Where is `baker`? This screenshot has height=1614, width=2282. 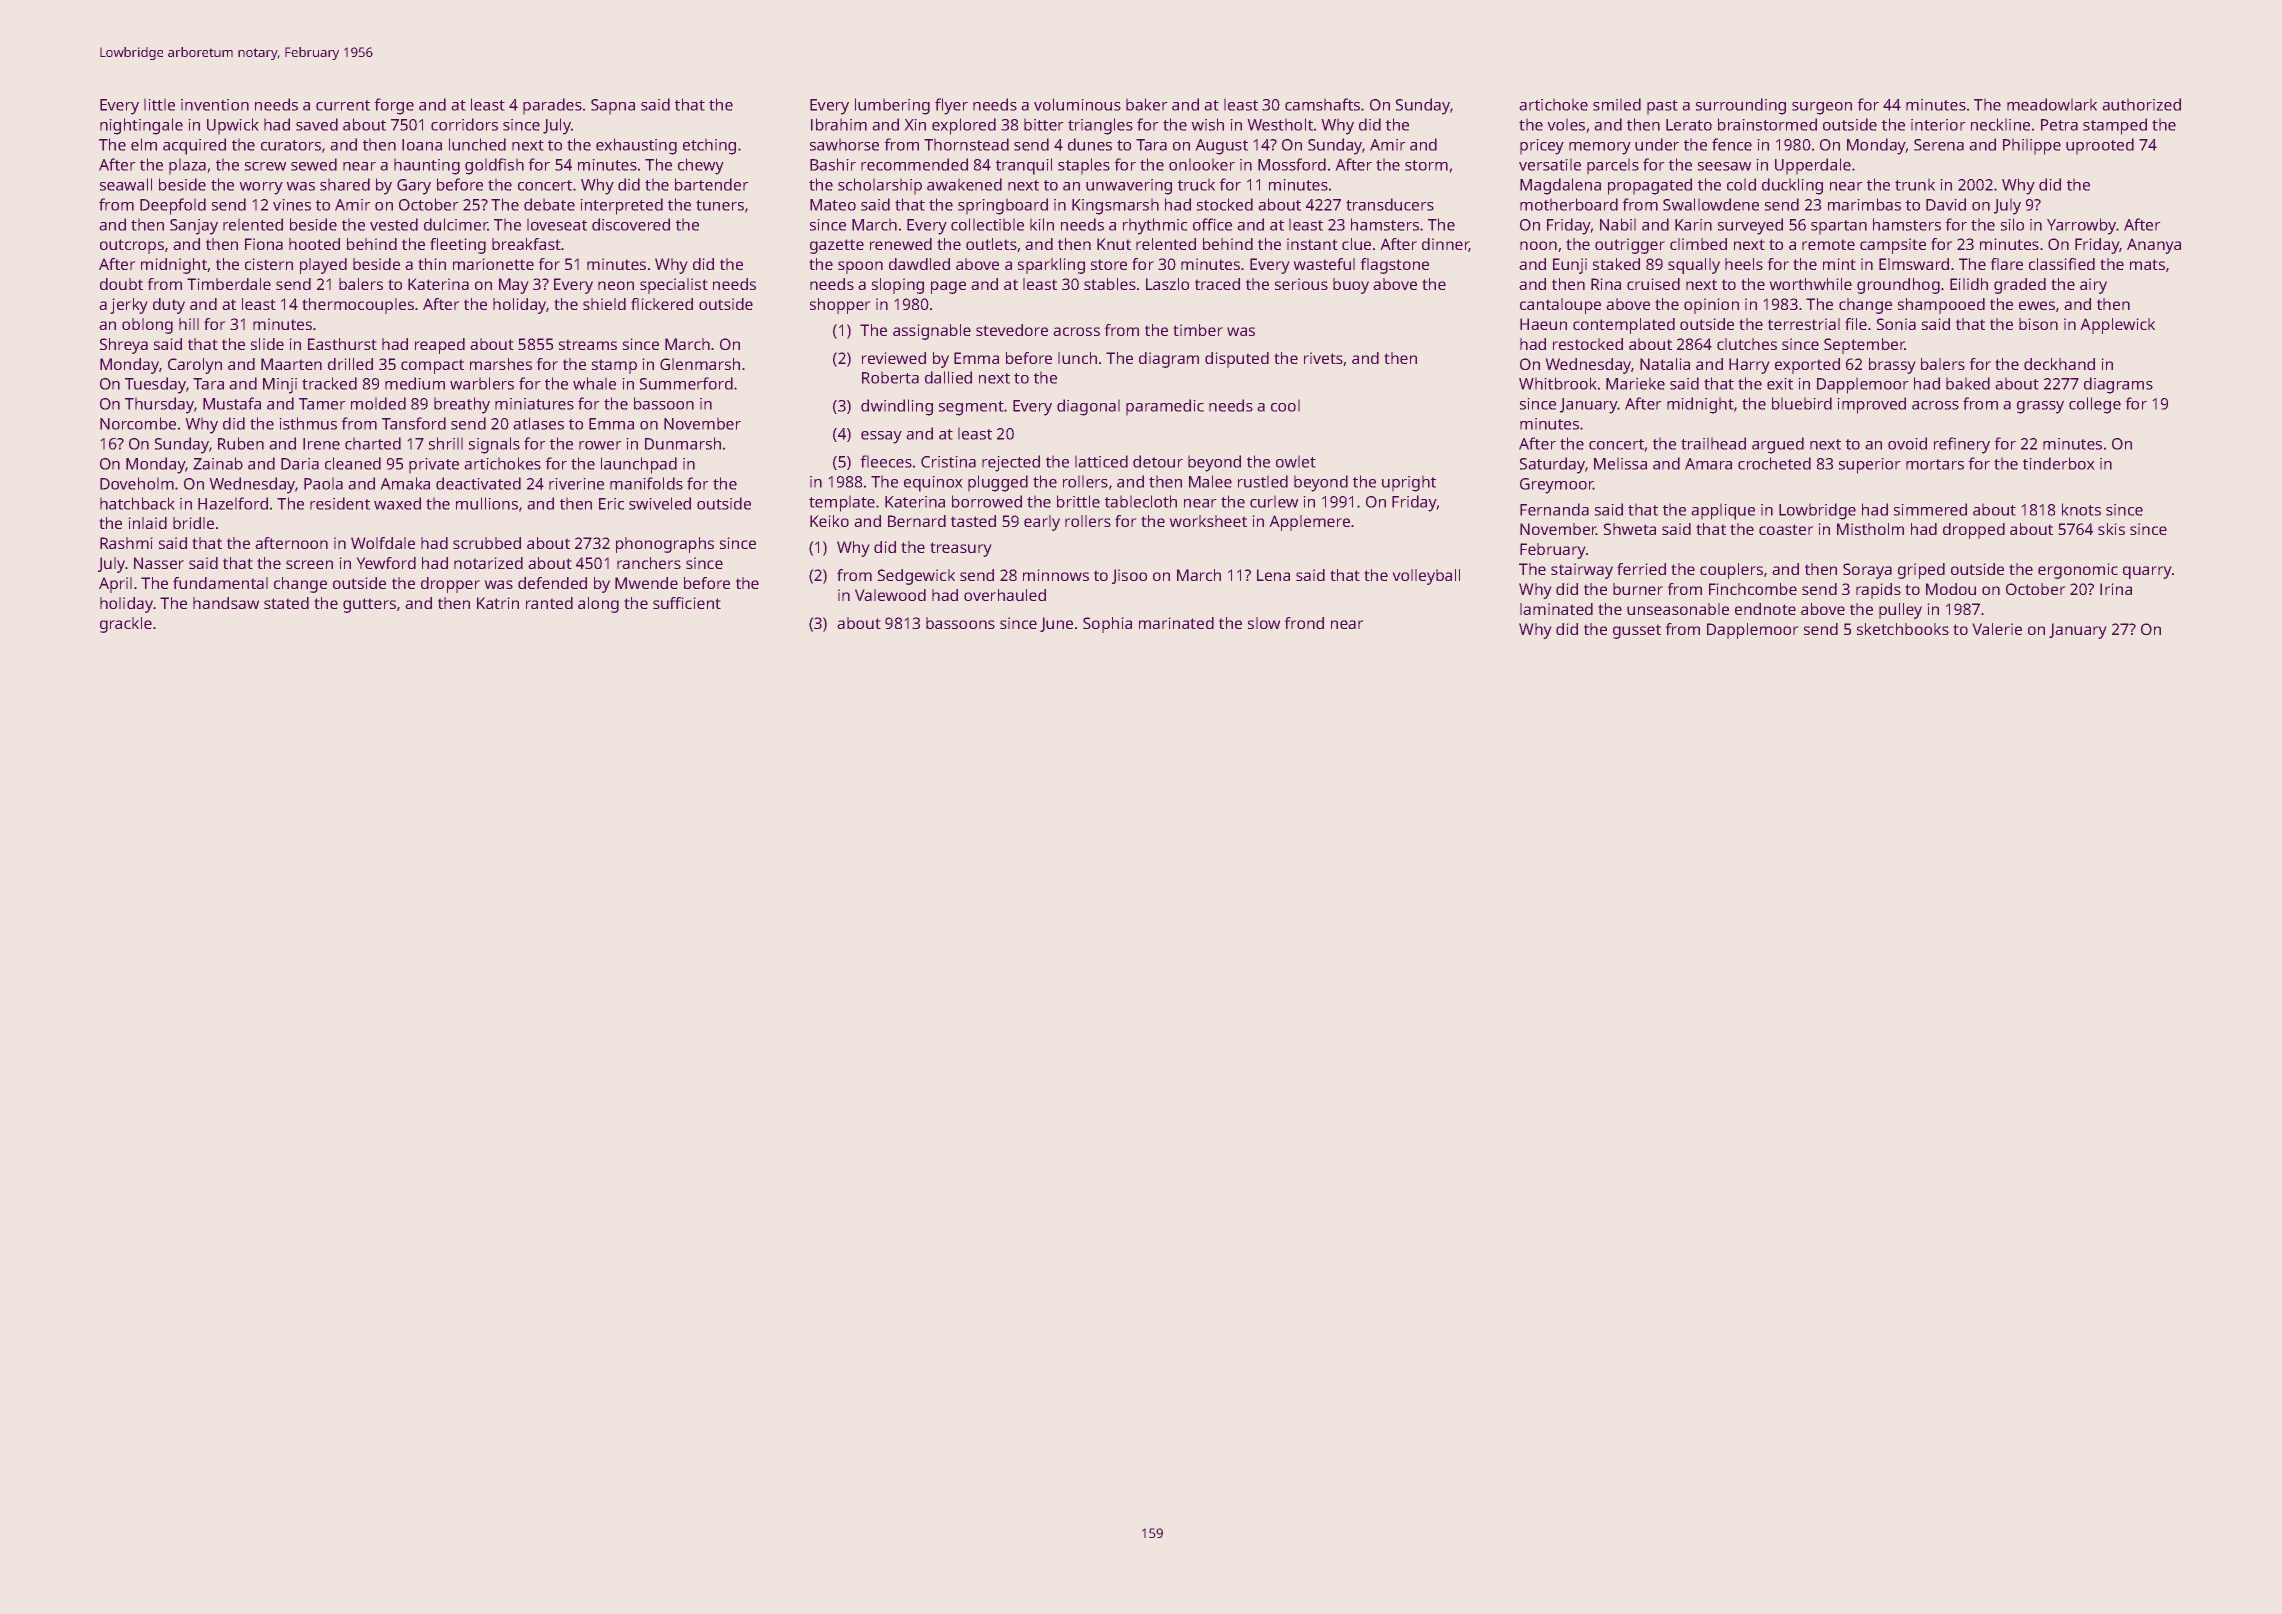
baker is located at coordinates (1146, 104).
